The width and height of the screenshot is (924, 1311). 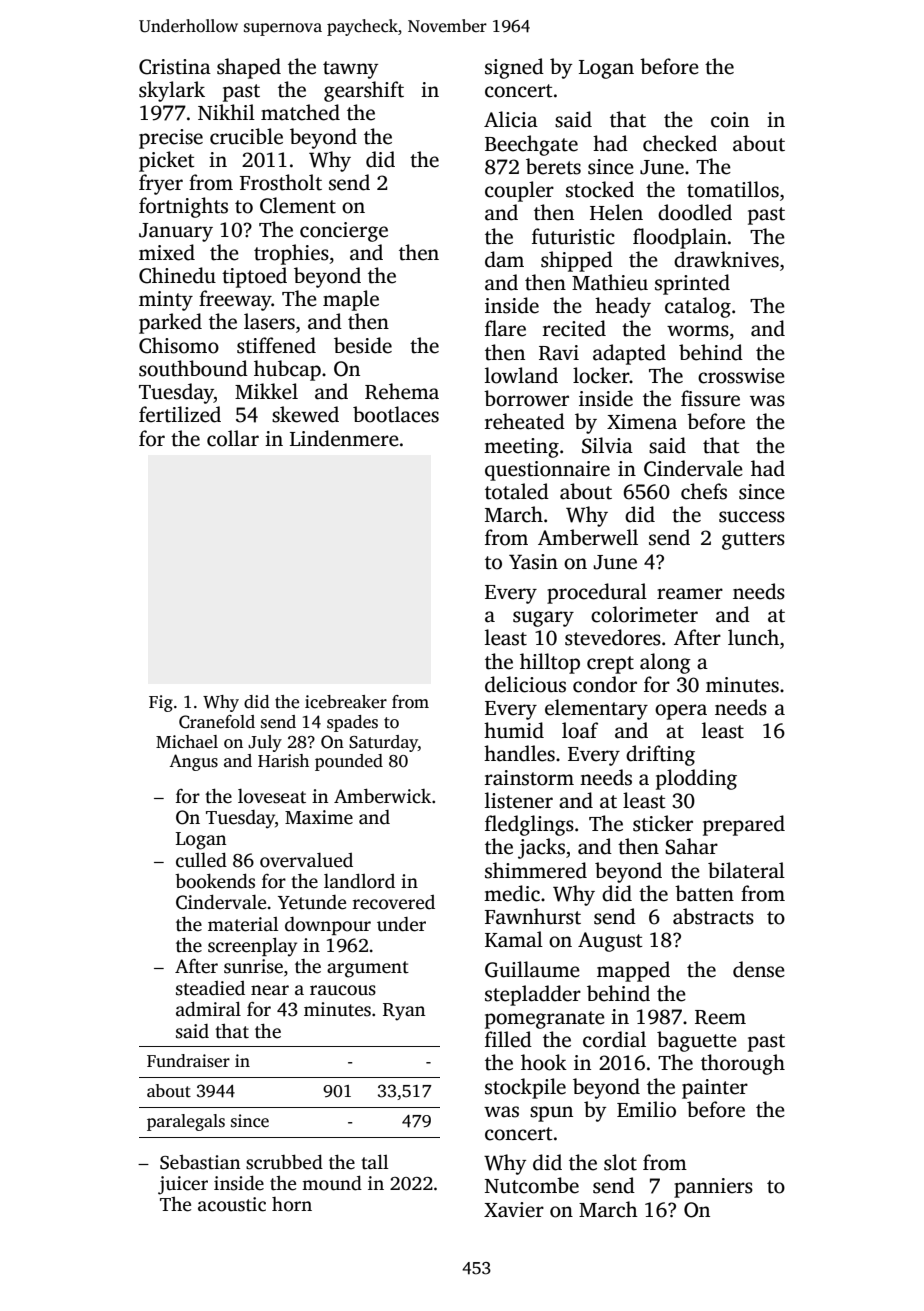 I want to click on horn, so click(x=292, y=1204).
